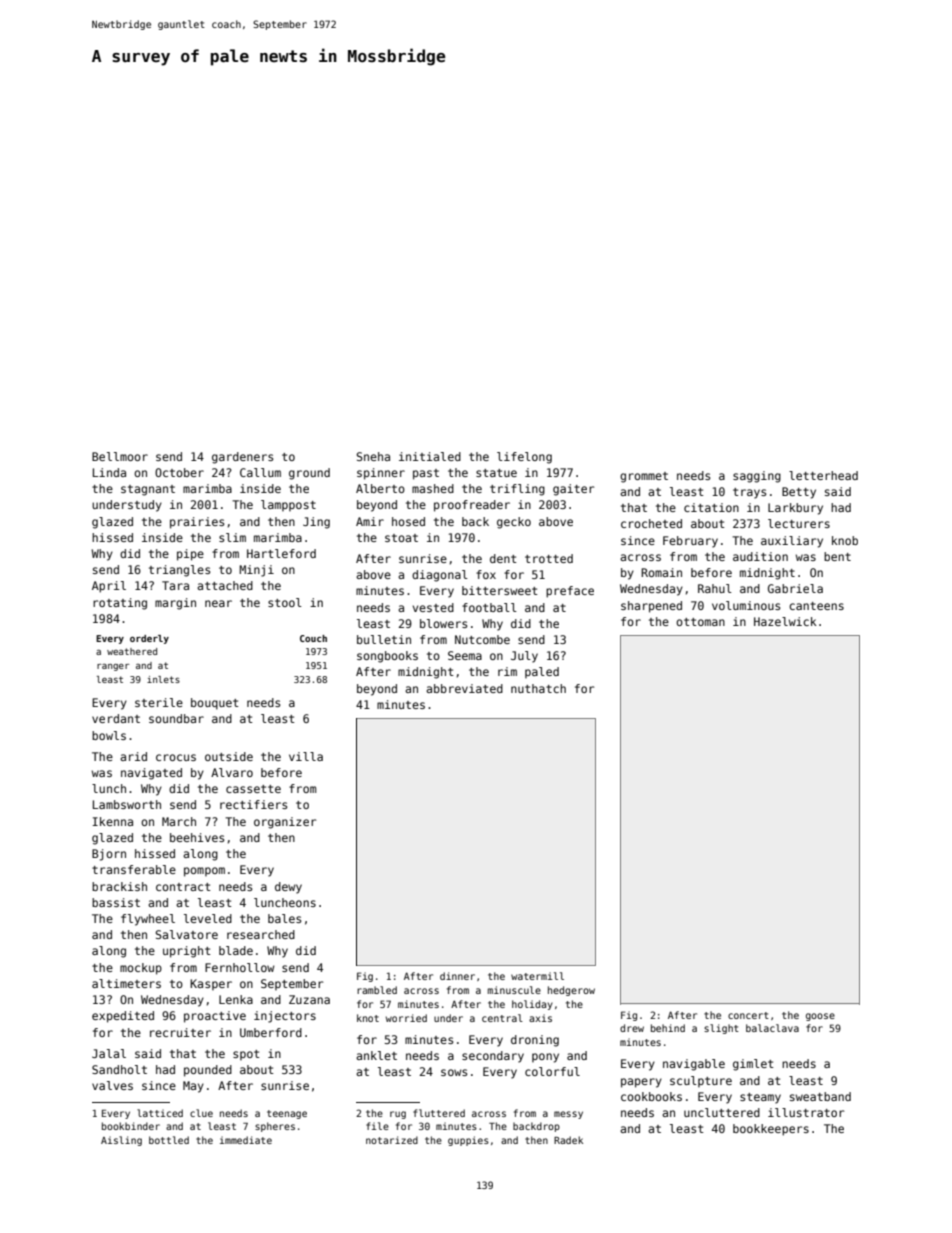 This document has height=1233, width=952. Describe the element at coordinates (373, 456) in the document. I see `Sneha` at that location.
